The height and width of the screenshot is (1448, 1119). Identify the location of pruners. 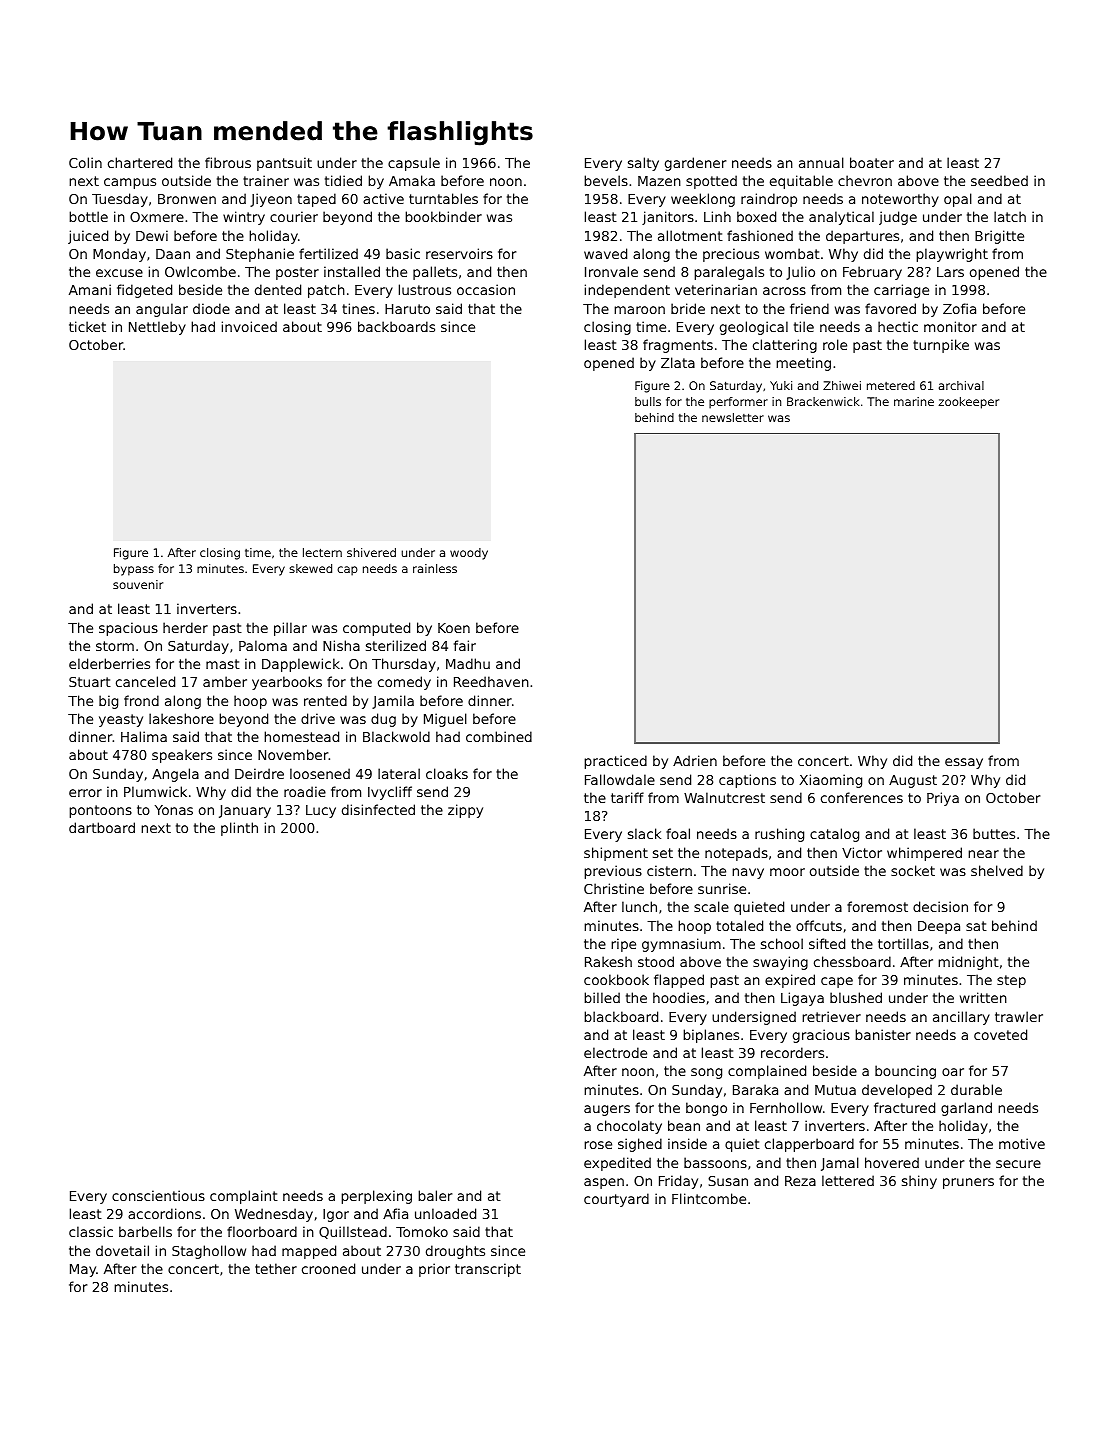
(968, 1183).
